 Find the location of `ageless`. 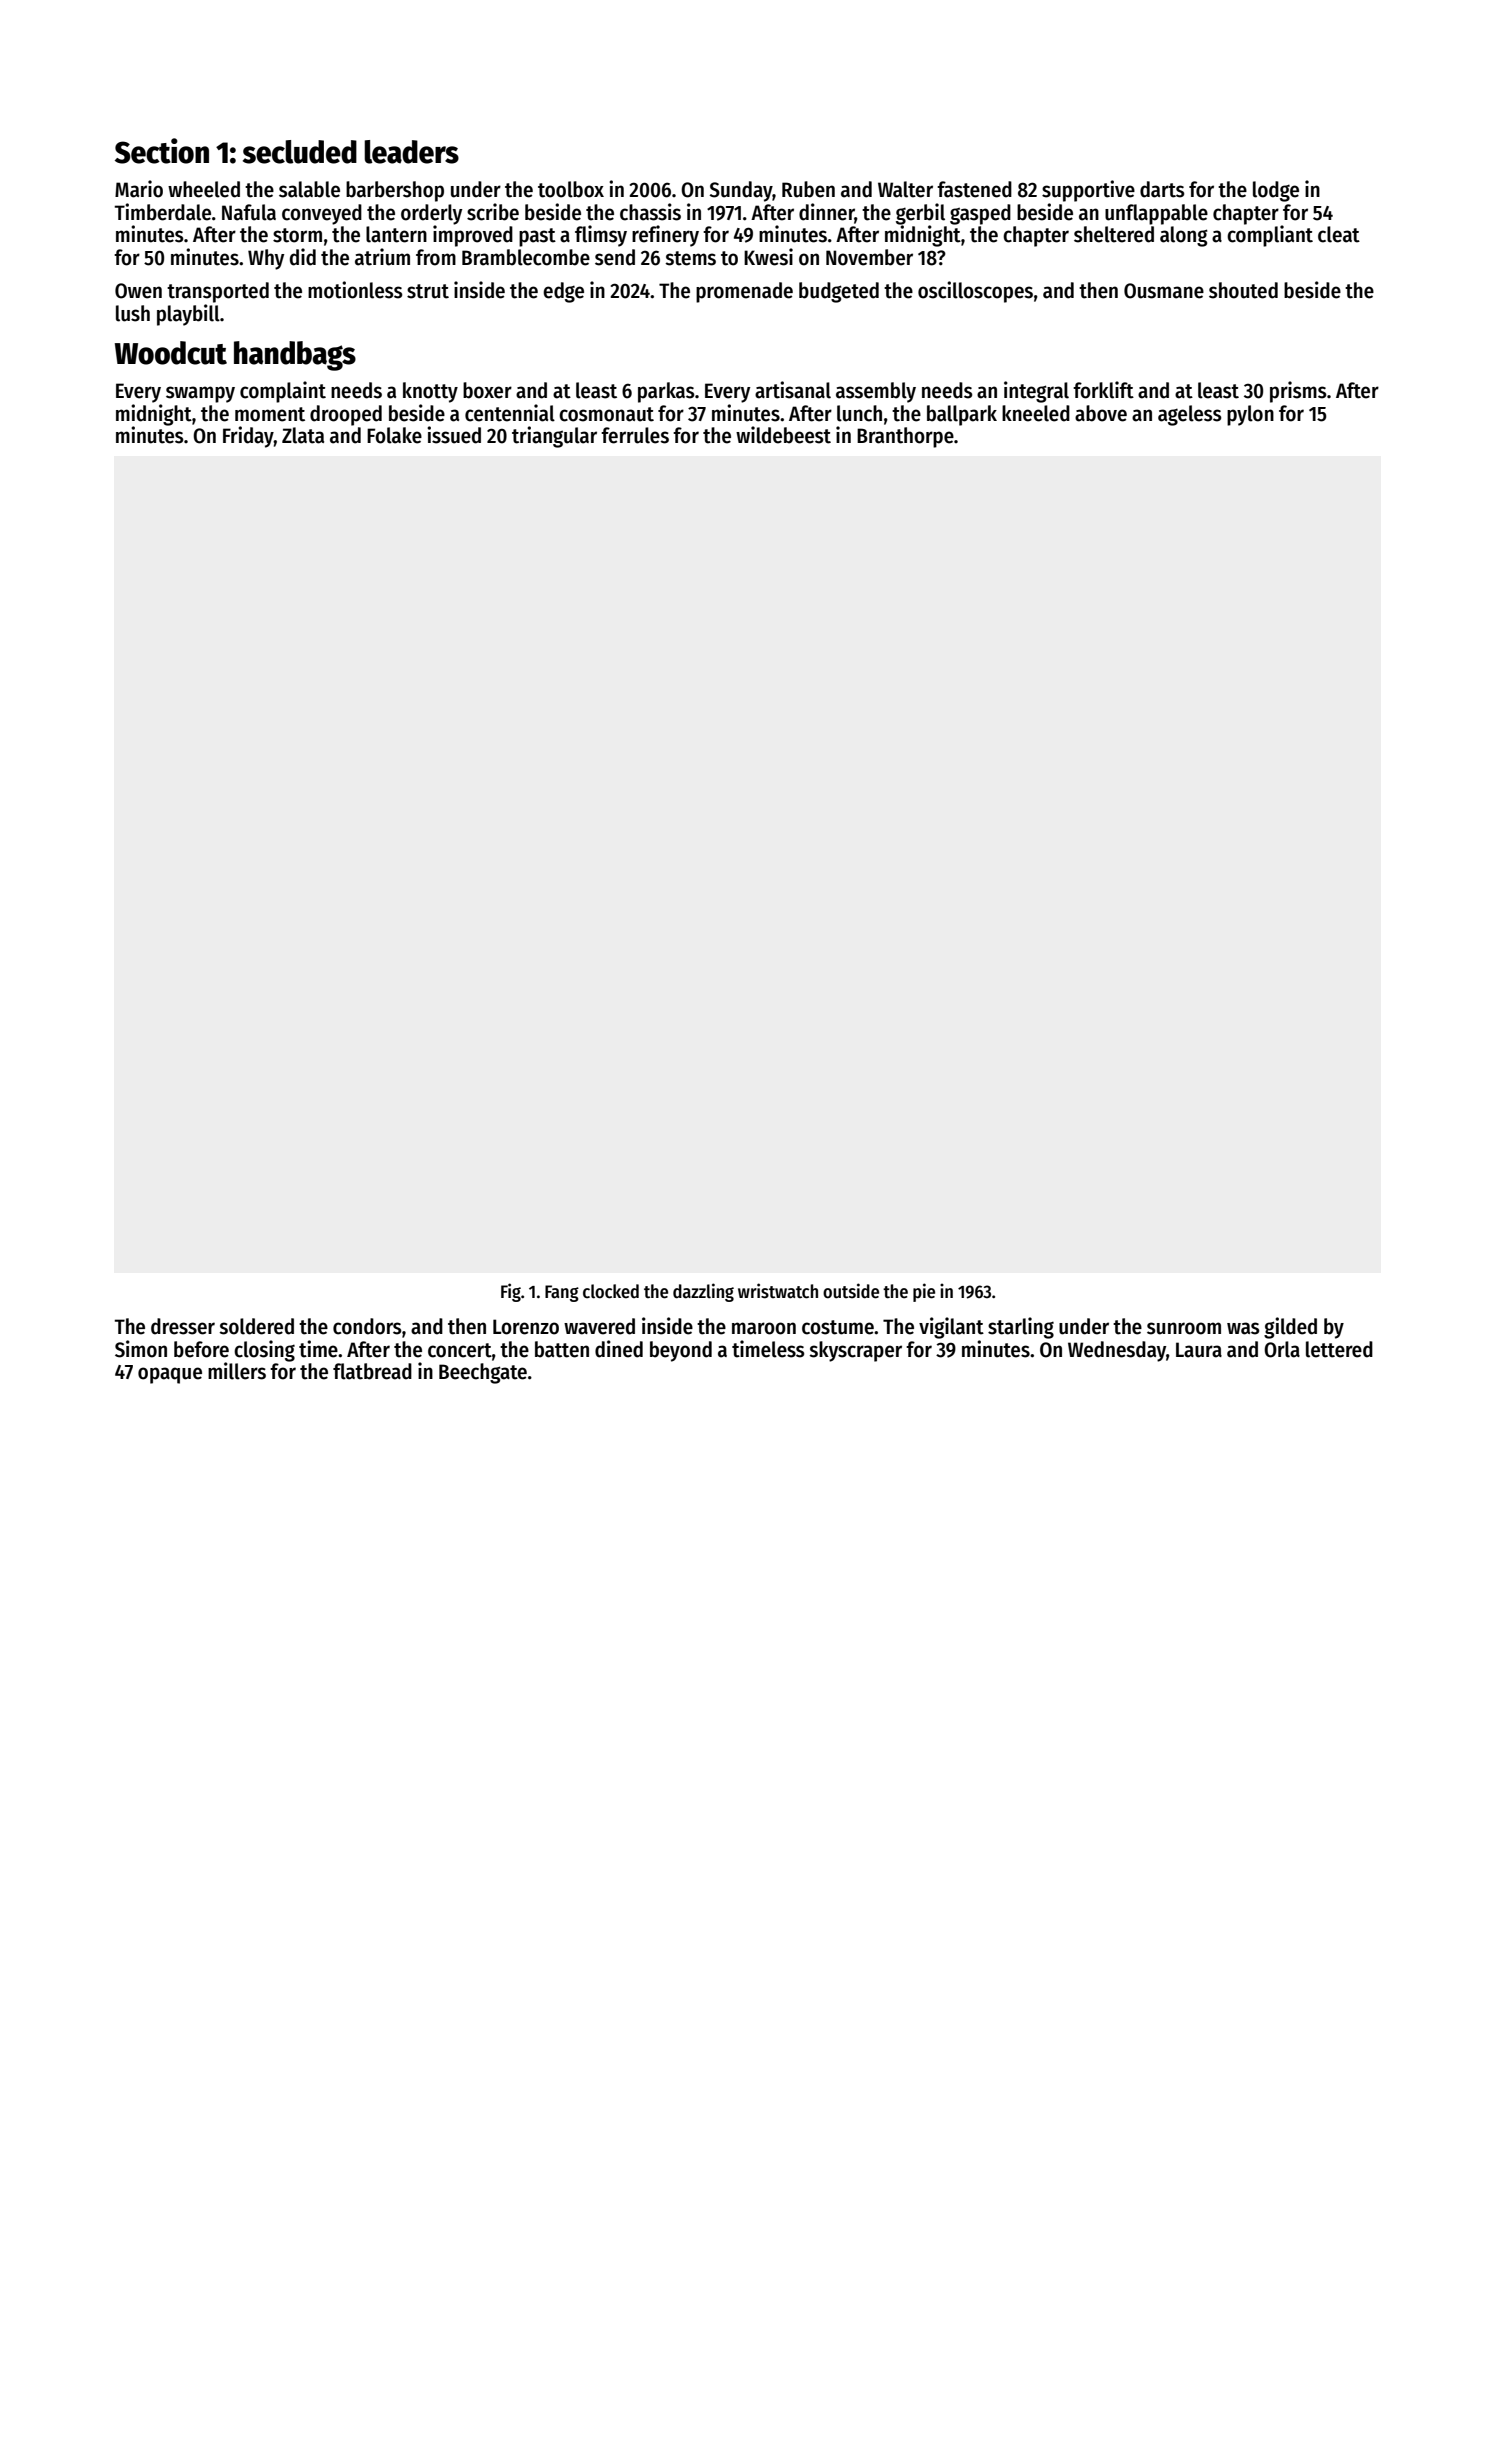

ageless is located at coordinates (1189, 415).
